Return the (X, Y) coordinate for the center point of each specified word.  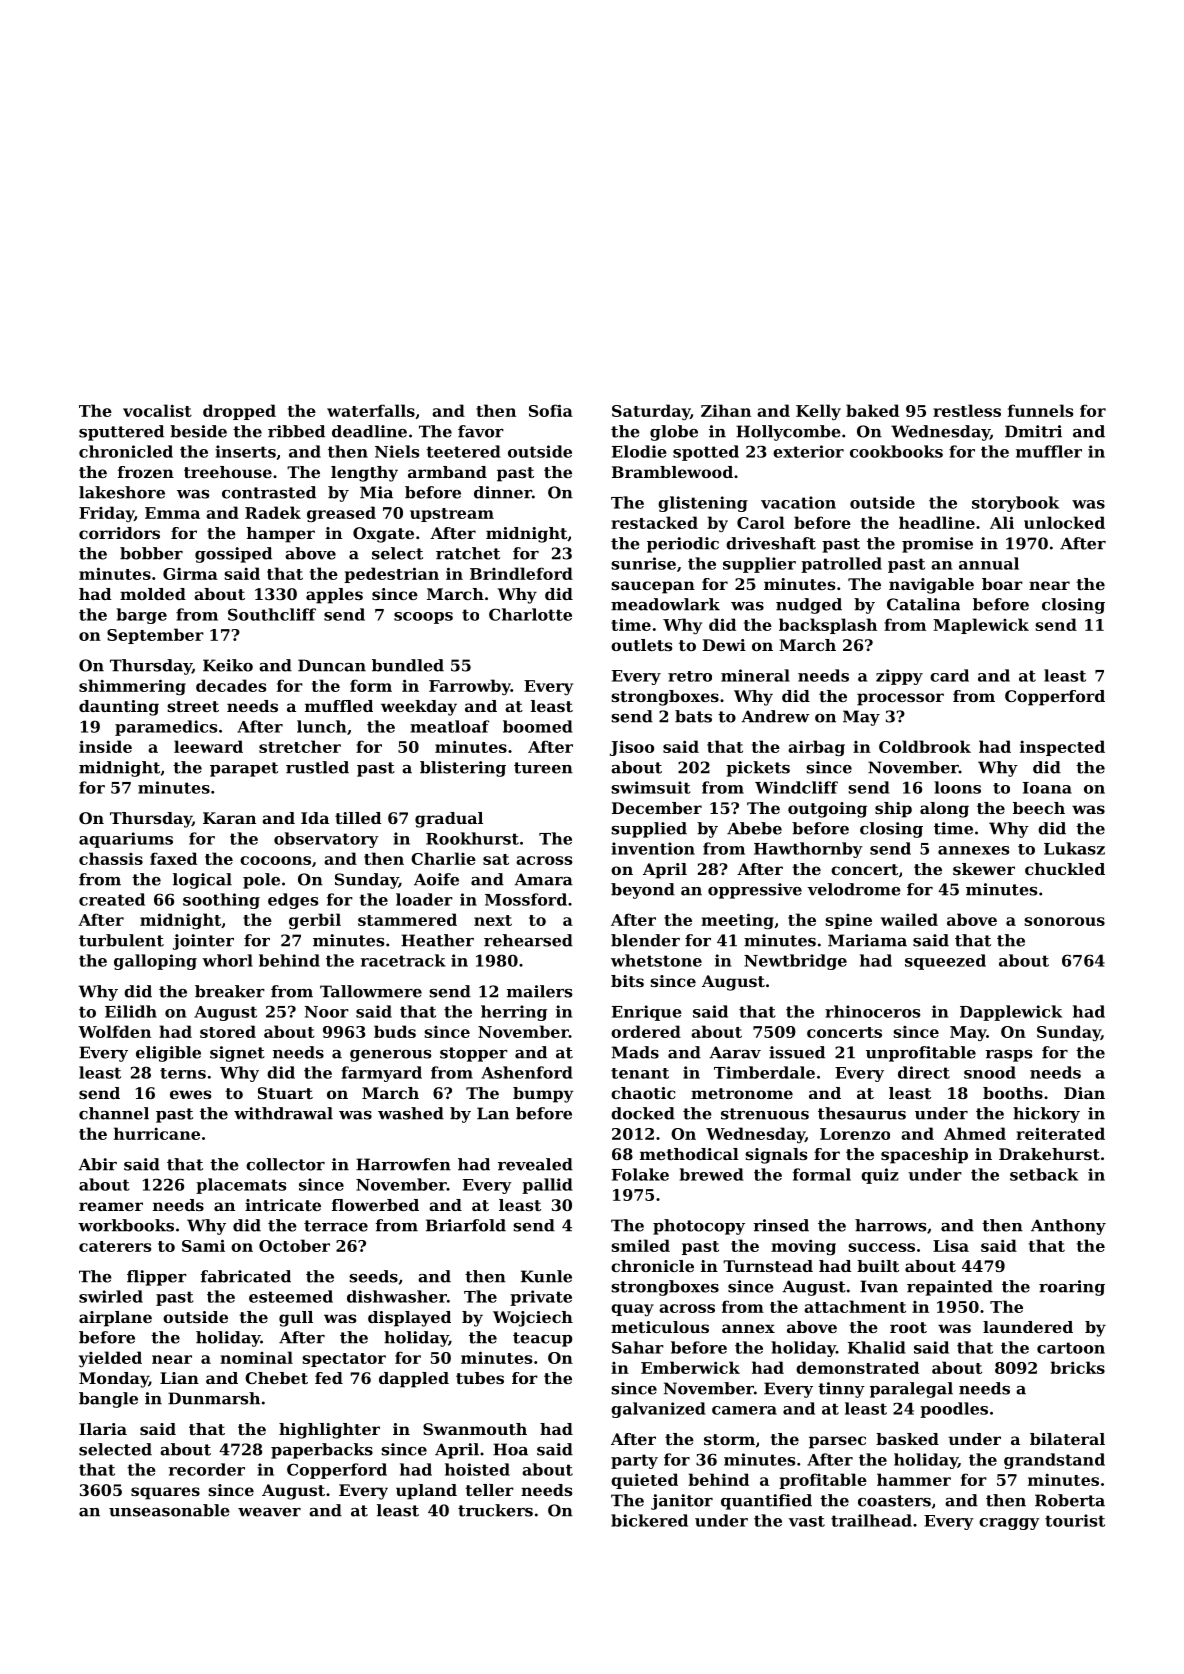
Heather (437, 940)
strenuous (765, 1114)
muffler (1049, 451)
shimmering (132, 687)
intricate (283, 1205)
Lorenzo (855, 1134)
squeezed (945, 962)
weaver (269, 1512)
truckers (495, 1510)
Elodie (639, 451)
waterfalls (371, 410)
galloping (155, 962)
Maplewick (981, 626)
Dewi (724, 645)
